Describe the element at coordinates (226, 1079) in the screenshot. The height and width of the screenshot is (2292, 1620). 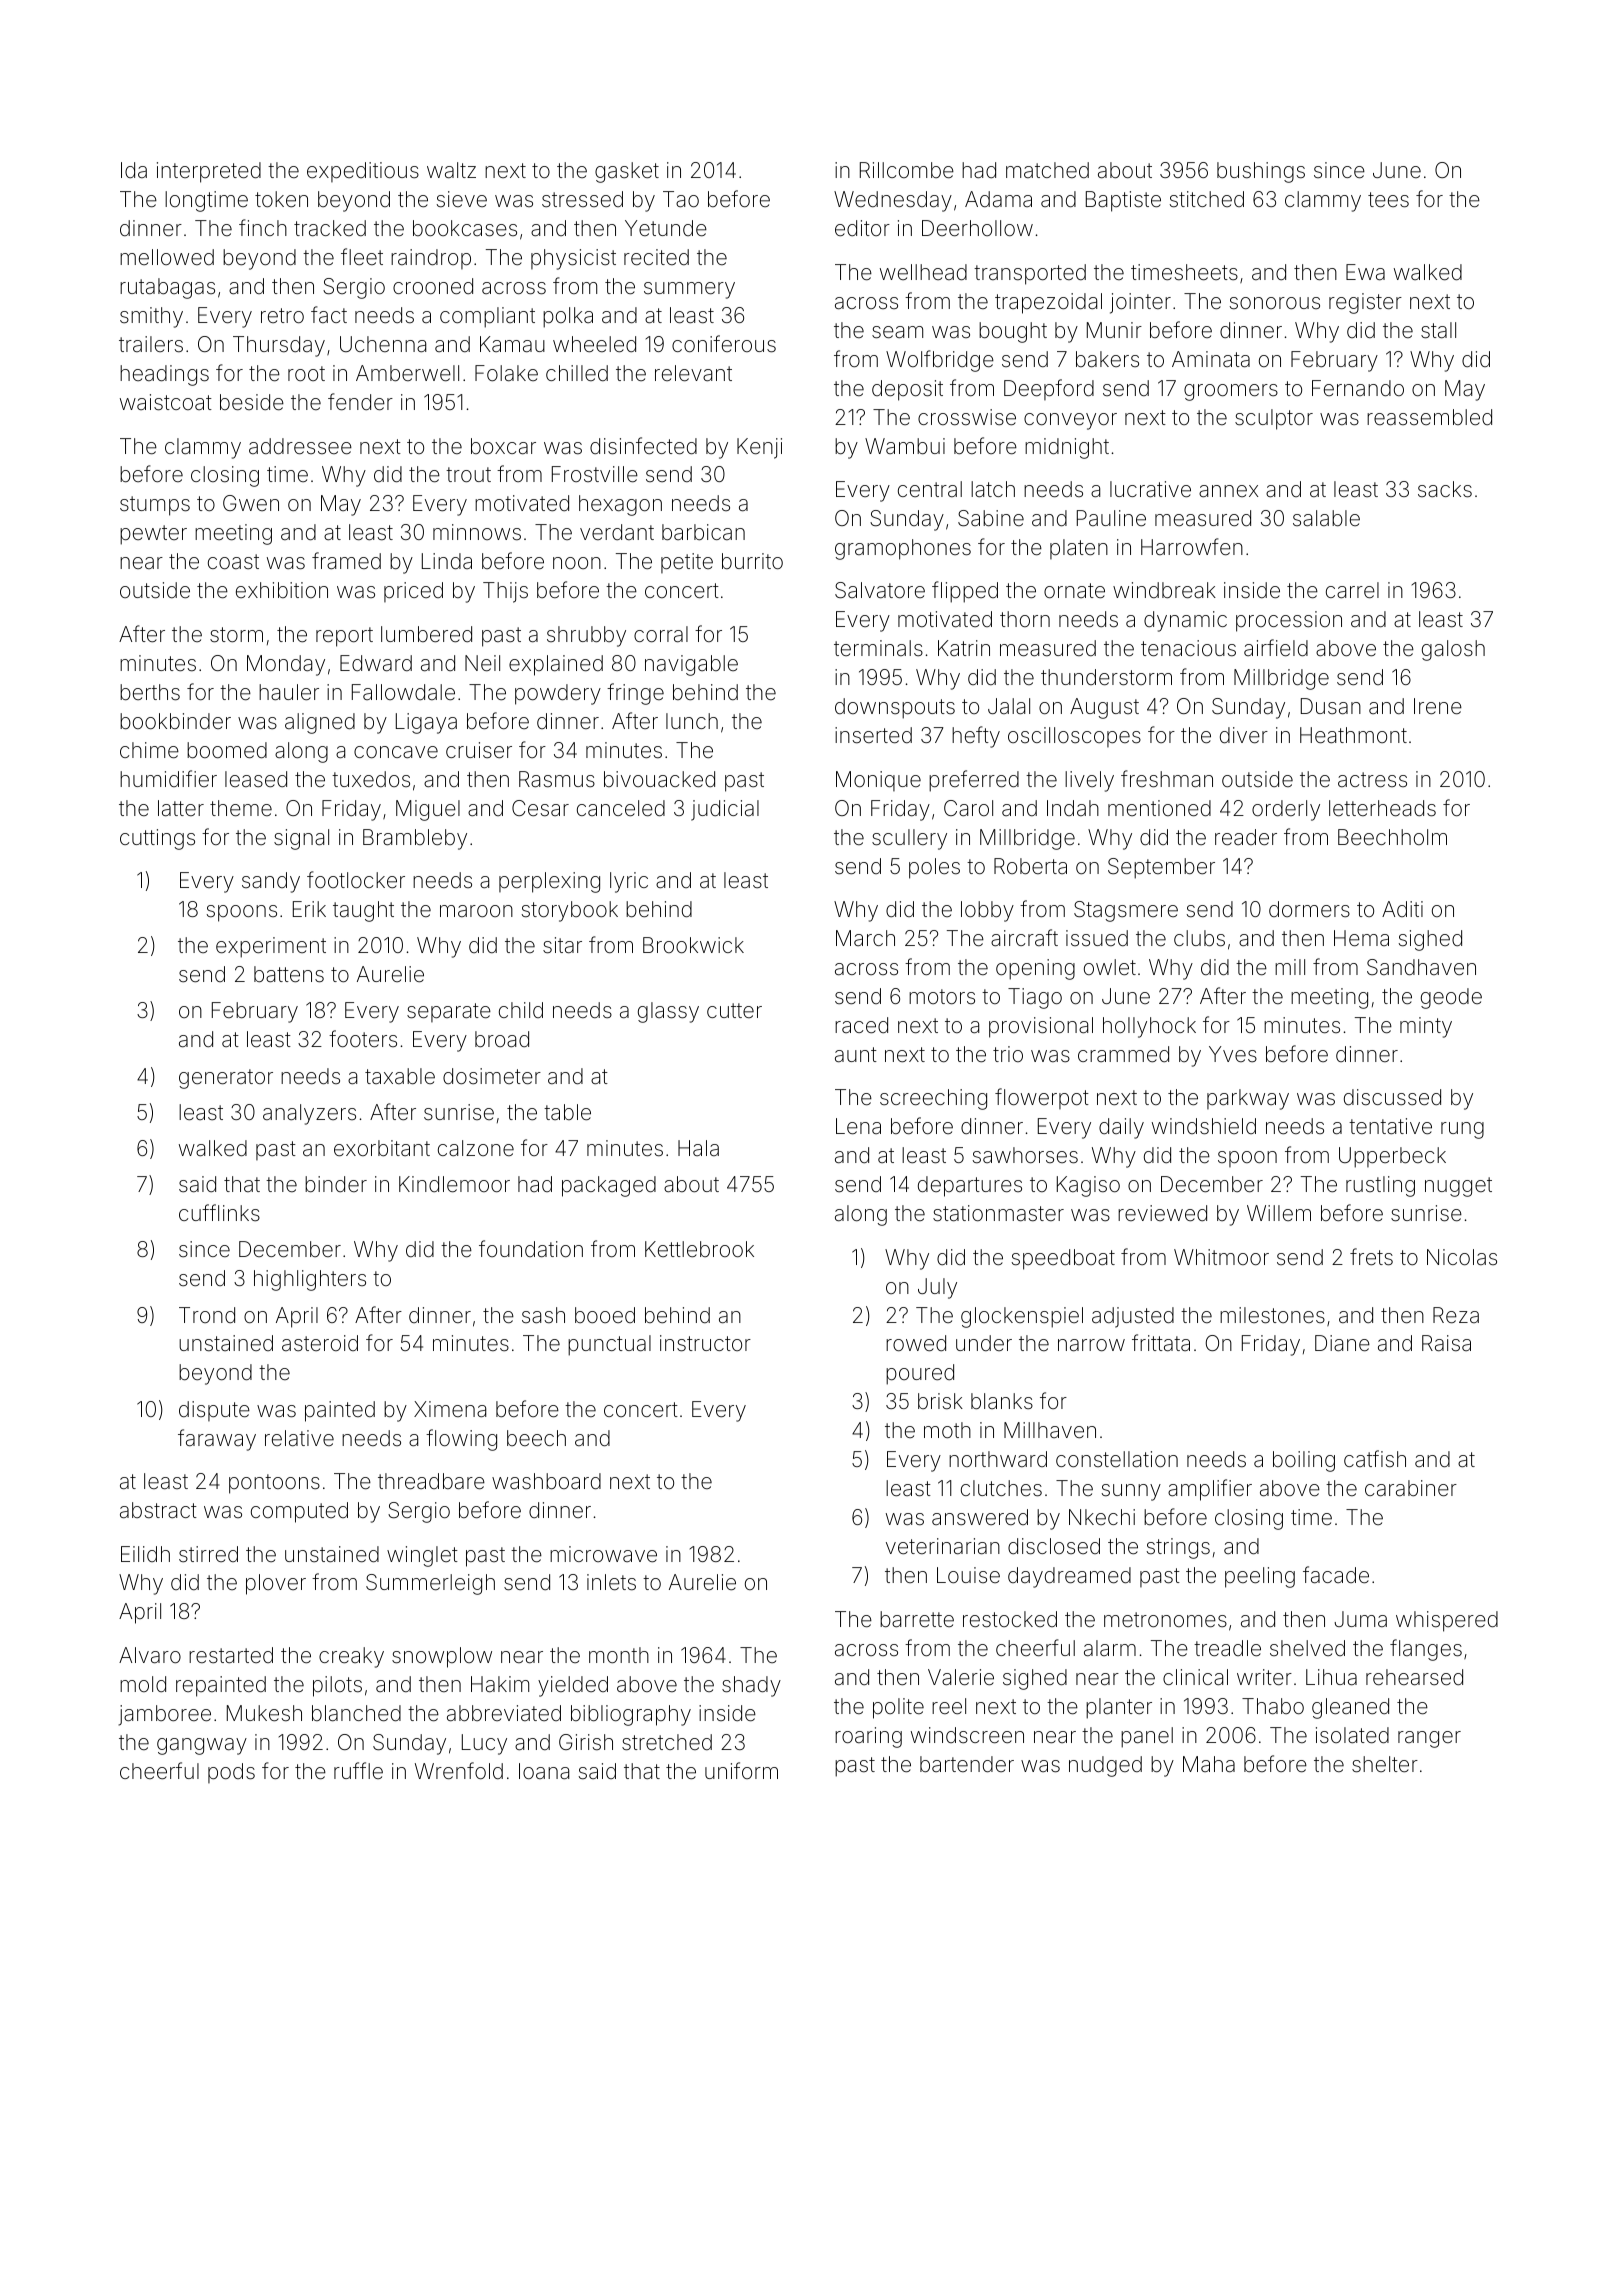
I see `generator` at that location.
